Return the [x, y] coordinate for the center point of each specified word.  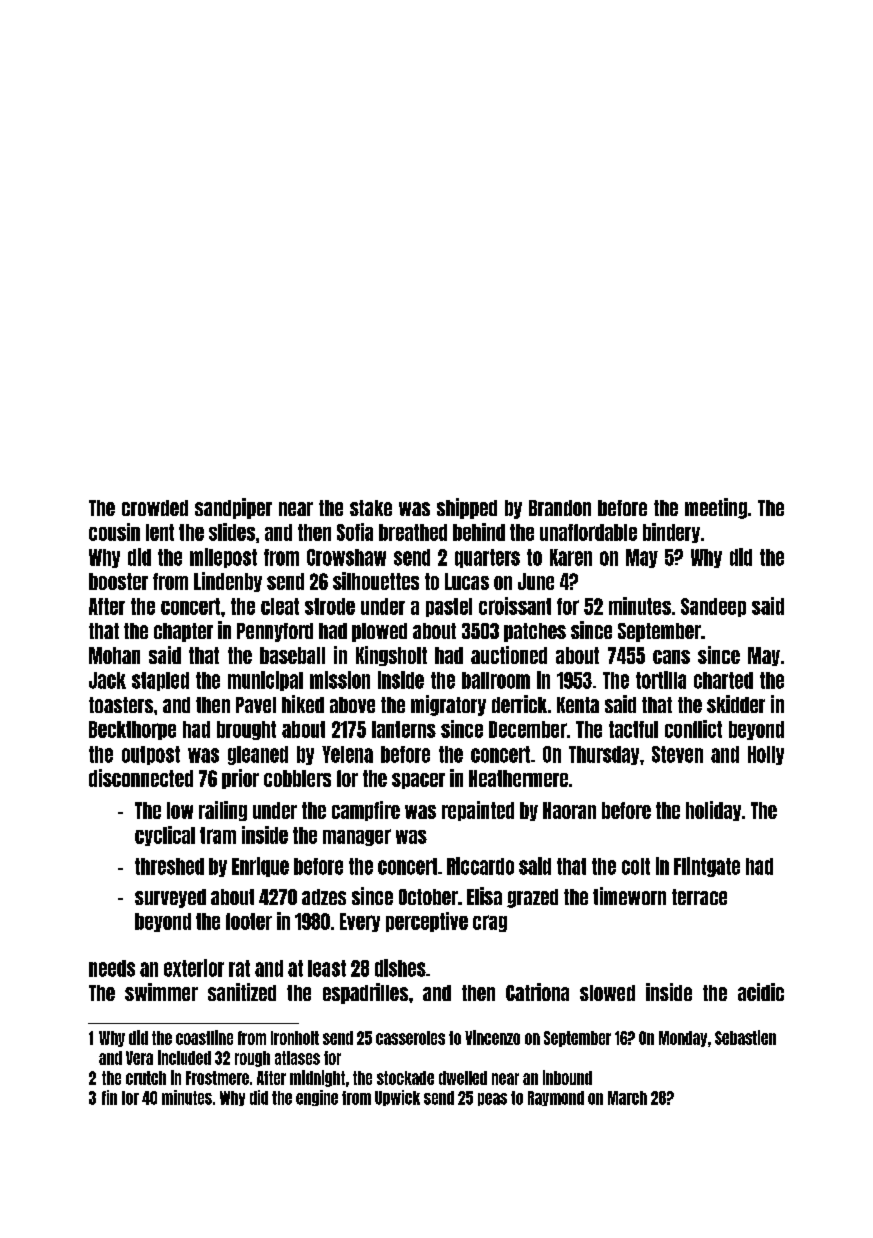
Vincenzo [492, 1037]
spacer [418, 781]
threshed [169, 866]
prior [240, 779]
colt [636, 866]
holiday [713, 811]
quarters [487, 558]
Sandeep [713, 607]
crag [490, 923]
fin [109, 1097]
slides [232, 532]
